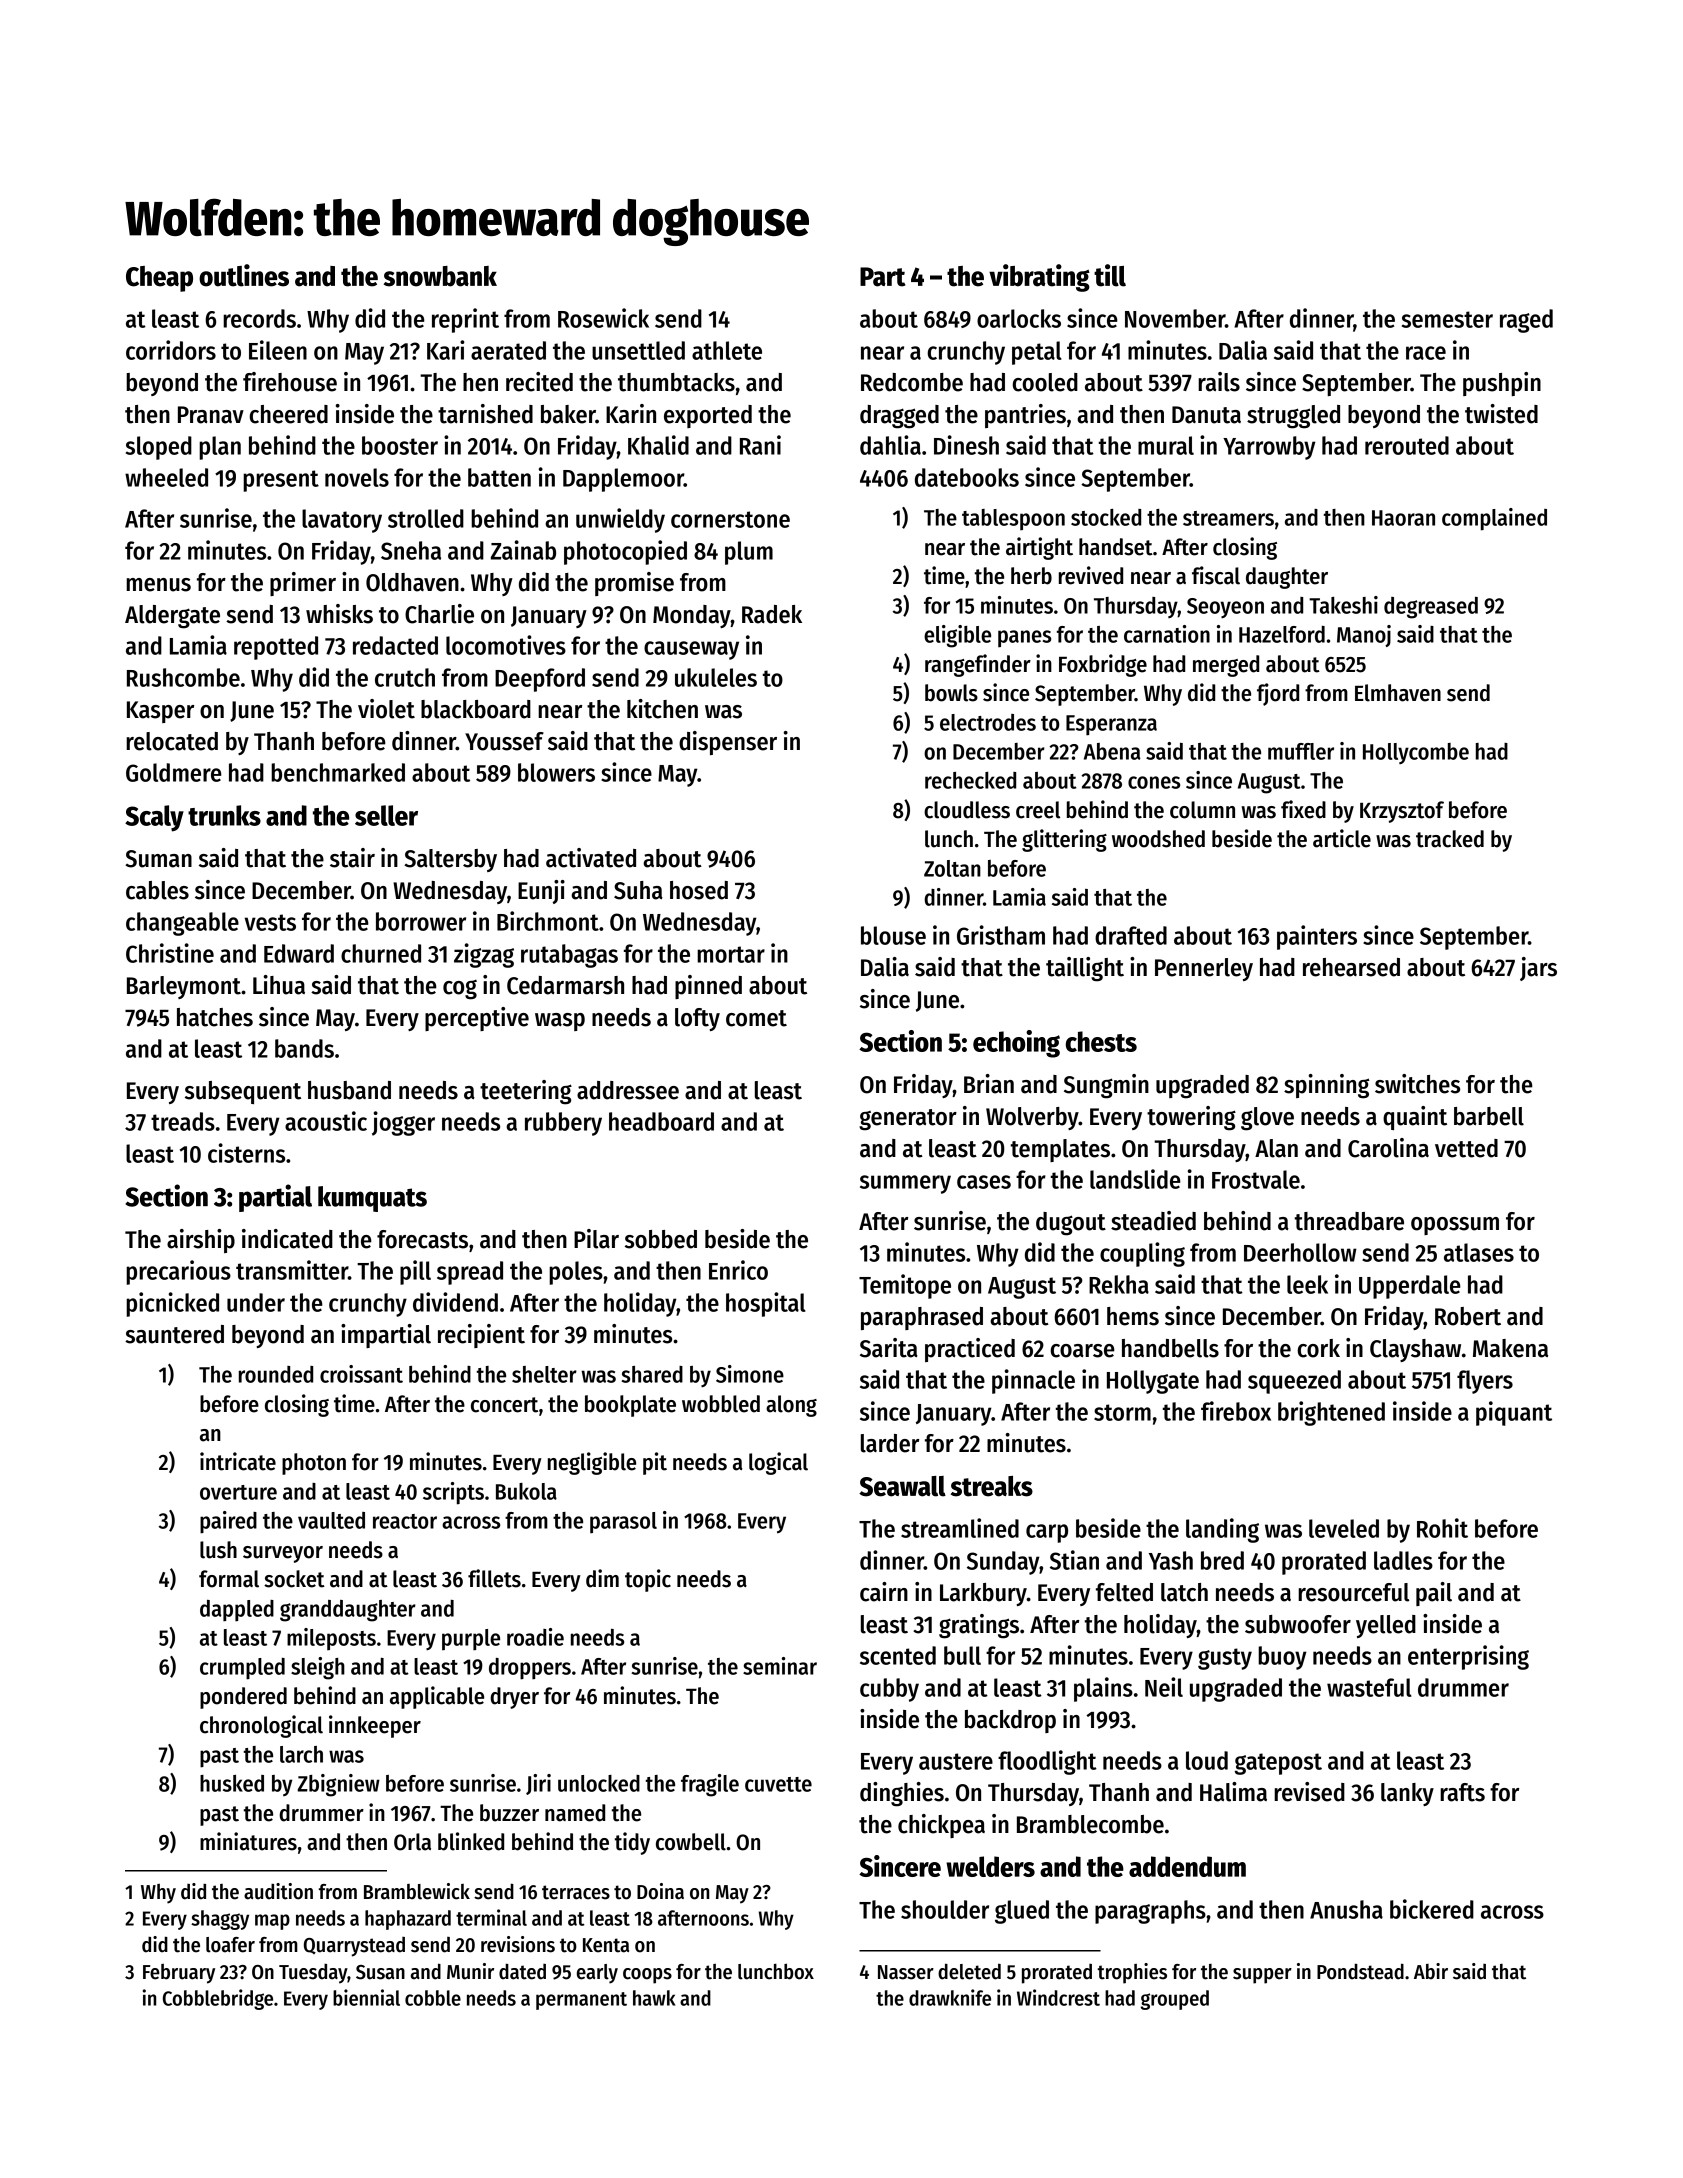 Image resolution: width=1683 pixels, height=2178 pixels. What do you see at coordinates (654, 1998) in the document?
I see `hawk` at bounding box center [654, 1998].
